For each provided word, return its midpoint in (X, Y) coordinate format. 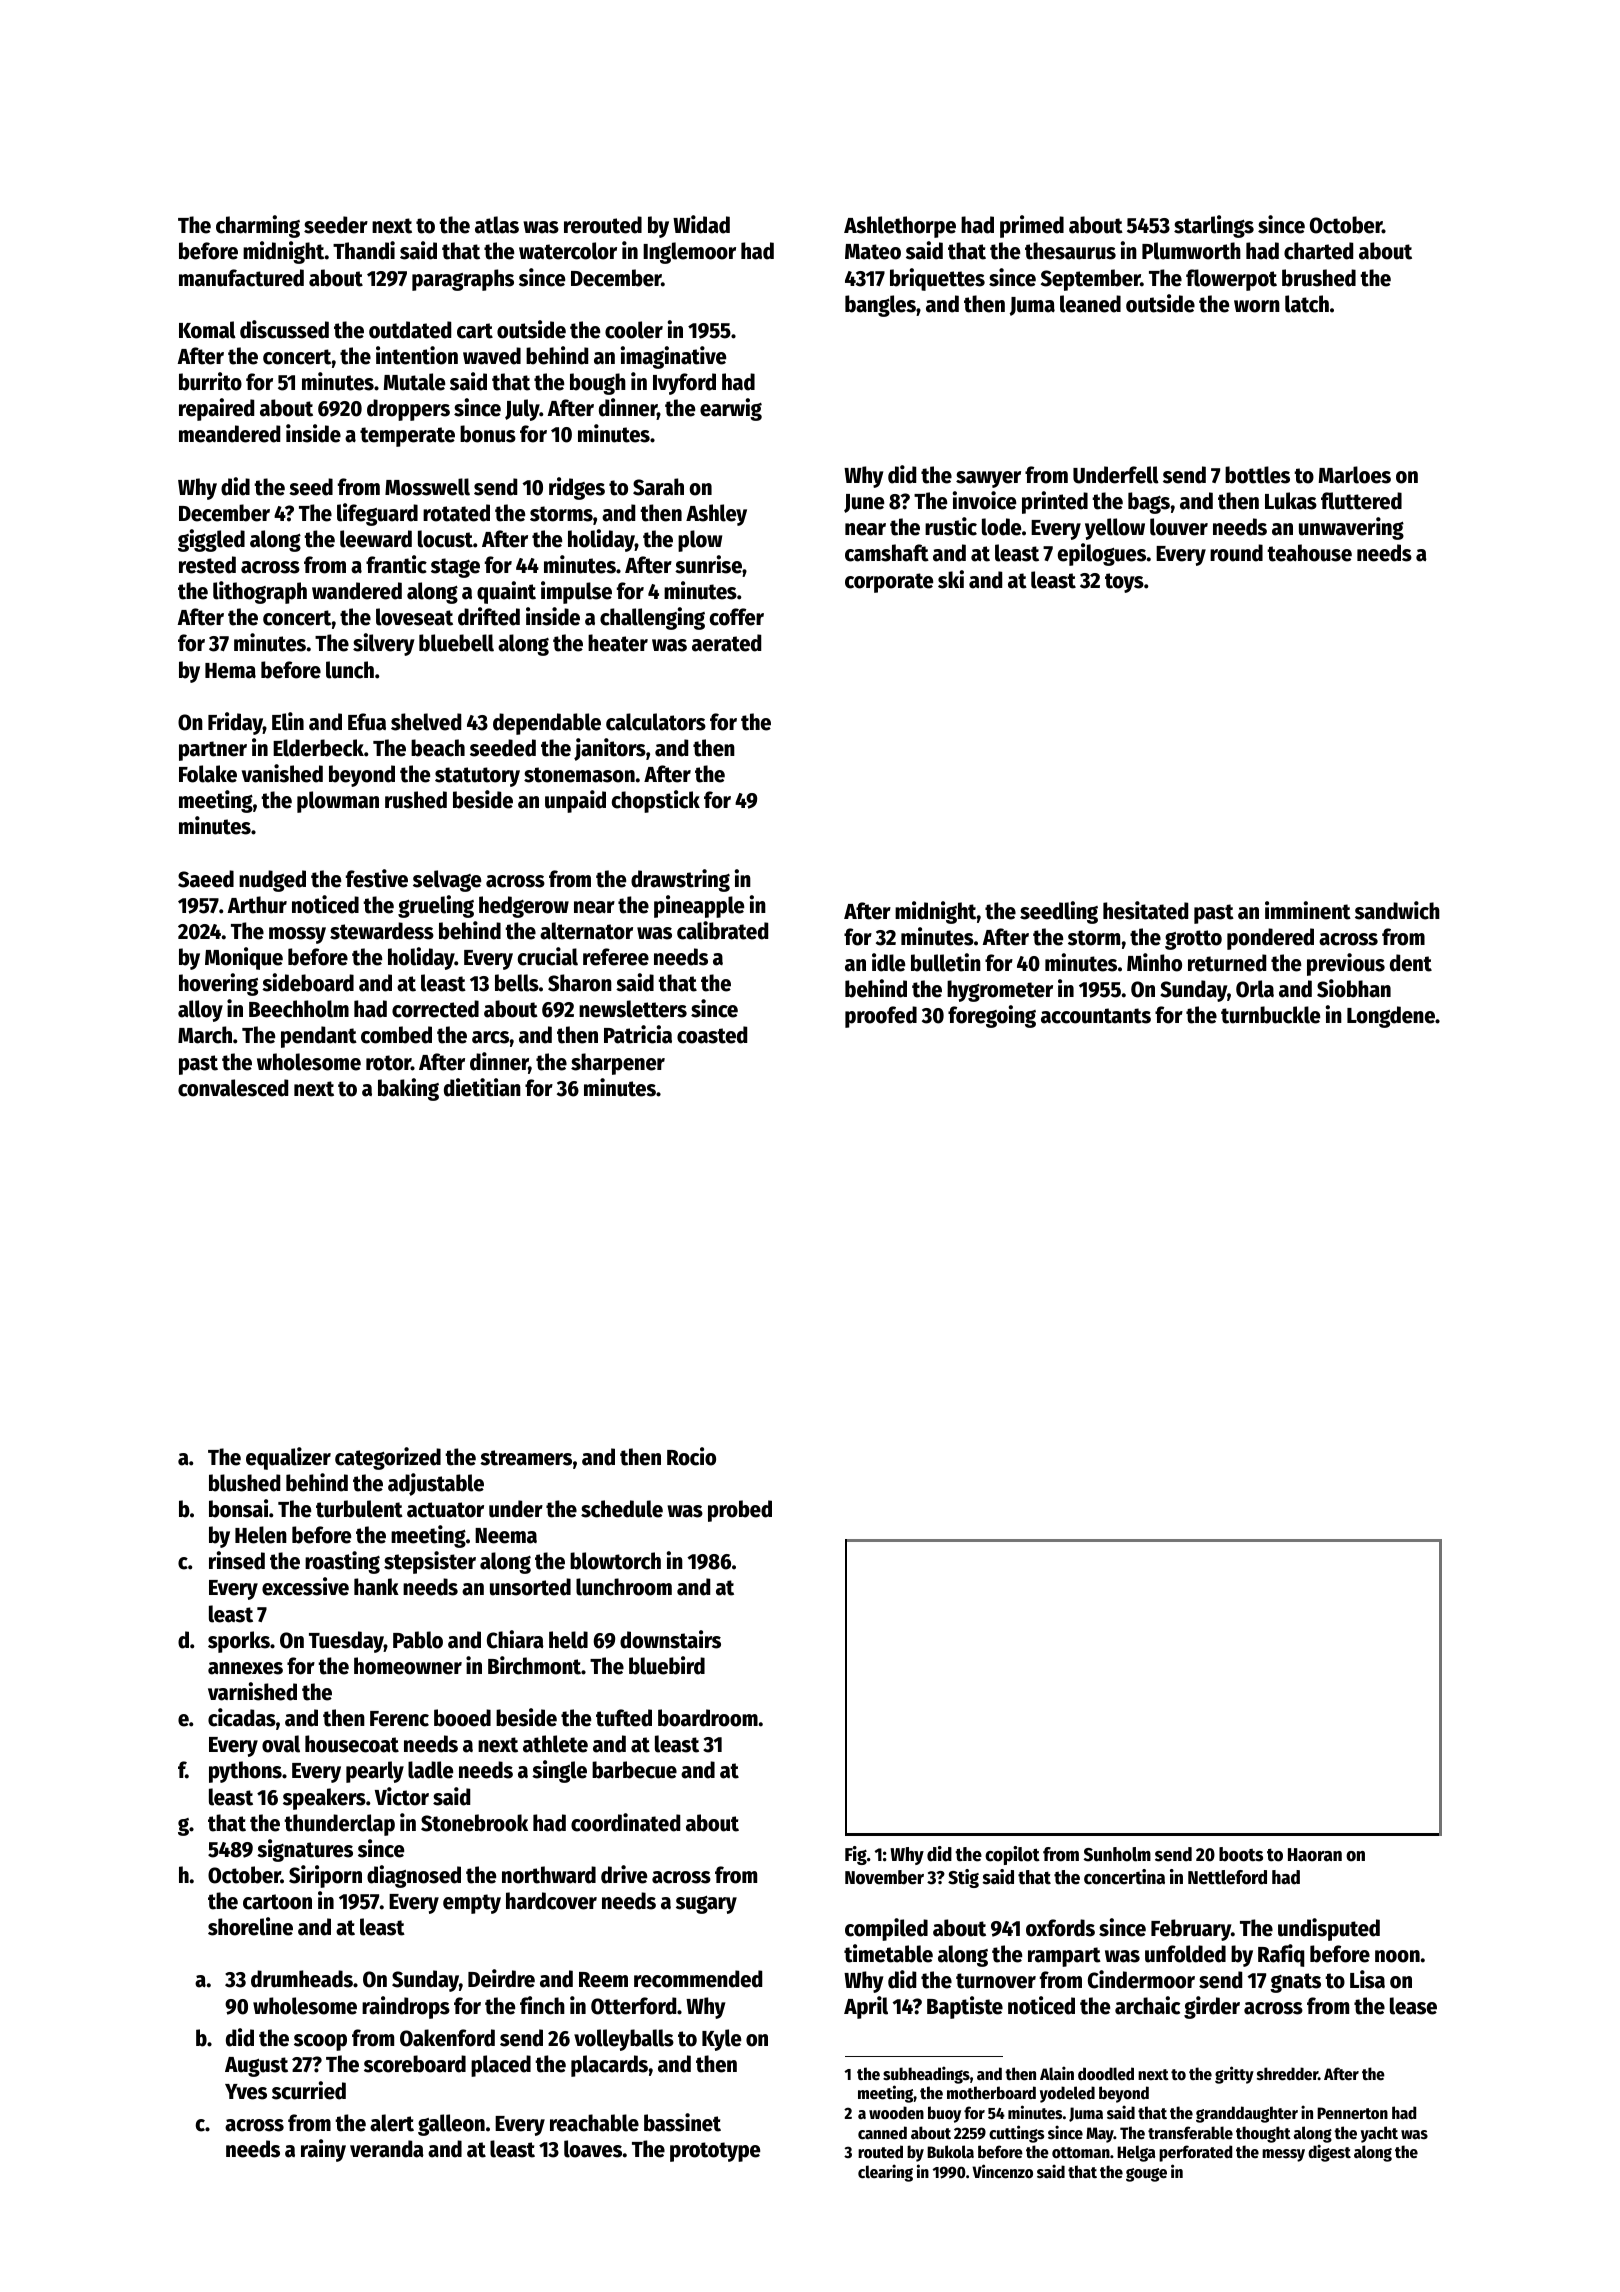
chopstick (656, 801)
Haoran (1315, 1855)
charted (1318, 251)
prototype (715, 2152)
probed (740, 1511)
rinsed (237, 1560)
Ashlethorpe (900, 227)
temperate (407, 437)
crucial (548, 956)
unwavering (1351, 528)
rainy (323, 2150)
